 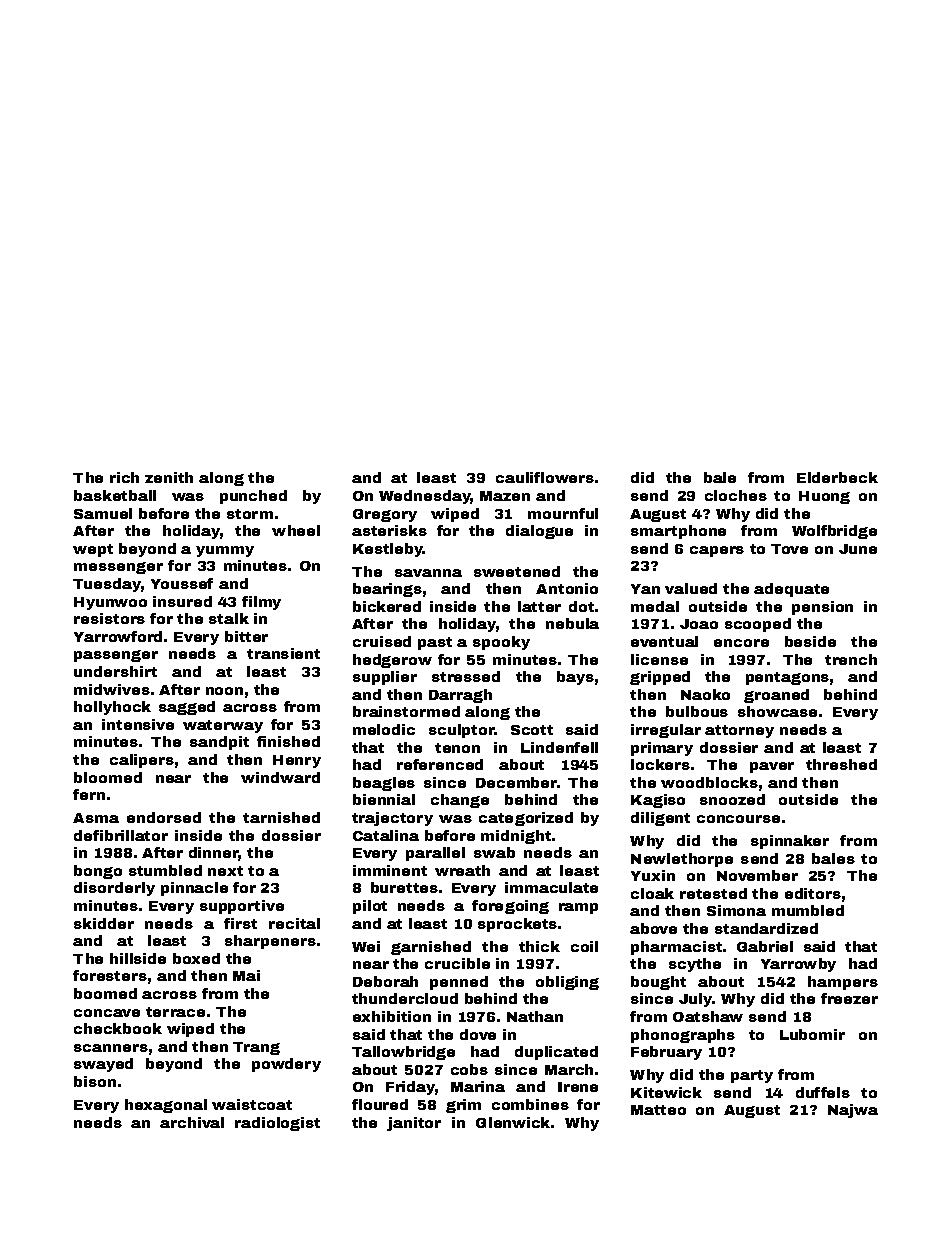 What do you see at coordinates (103, 513) in the page?
I see `Samuel` at bounding box center [103, 513].
